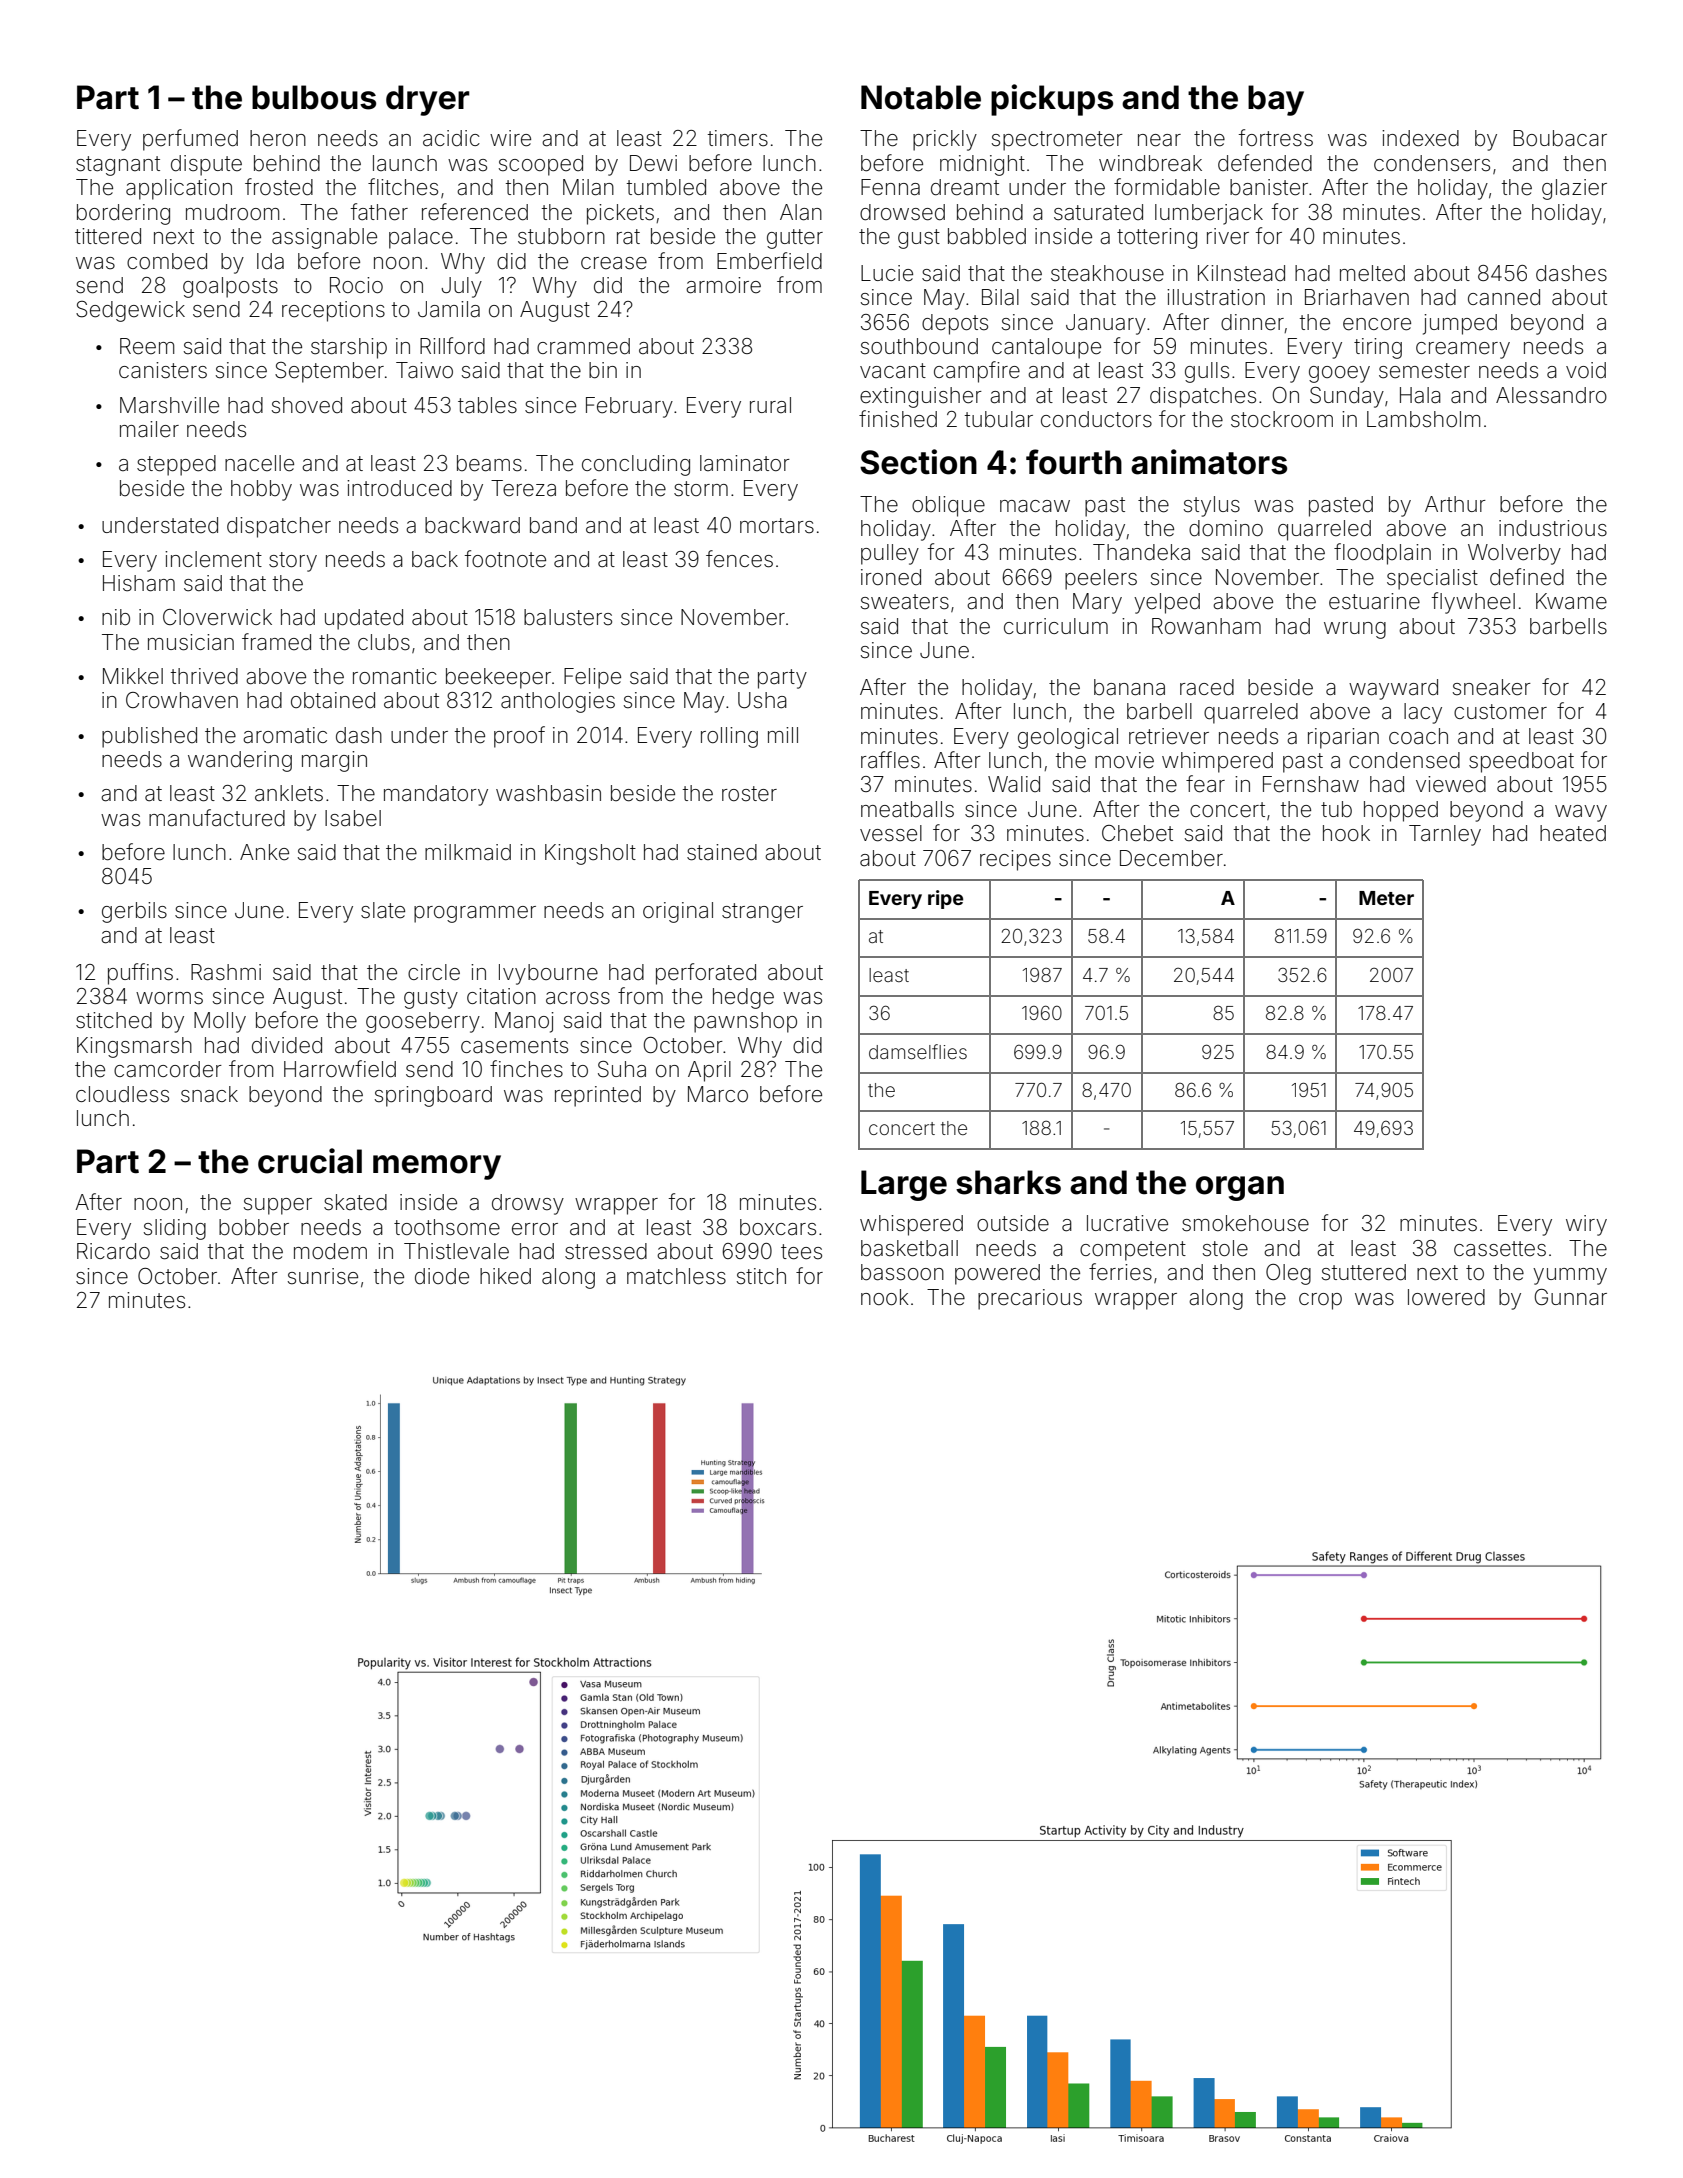 The height and width of the screenshot is (2178, 1683). I want to click on Suha, so click(622, 1069).
